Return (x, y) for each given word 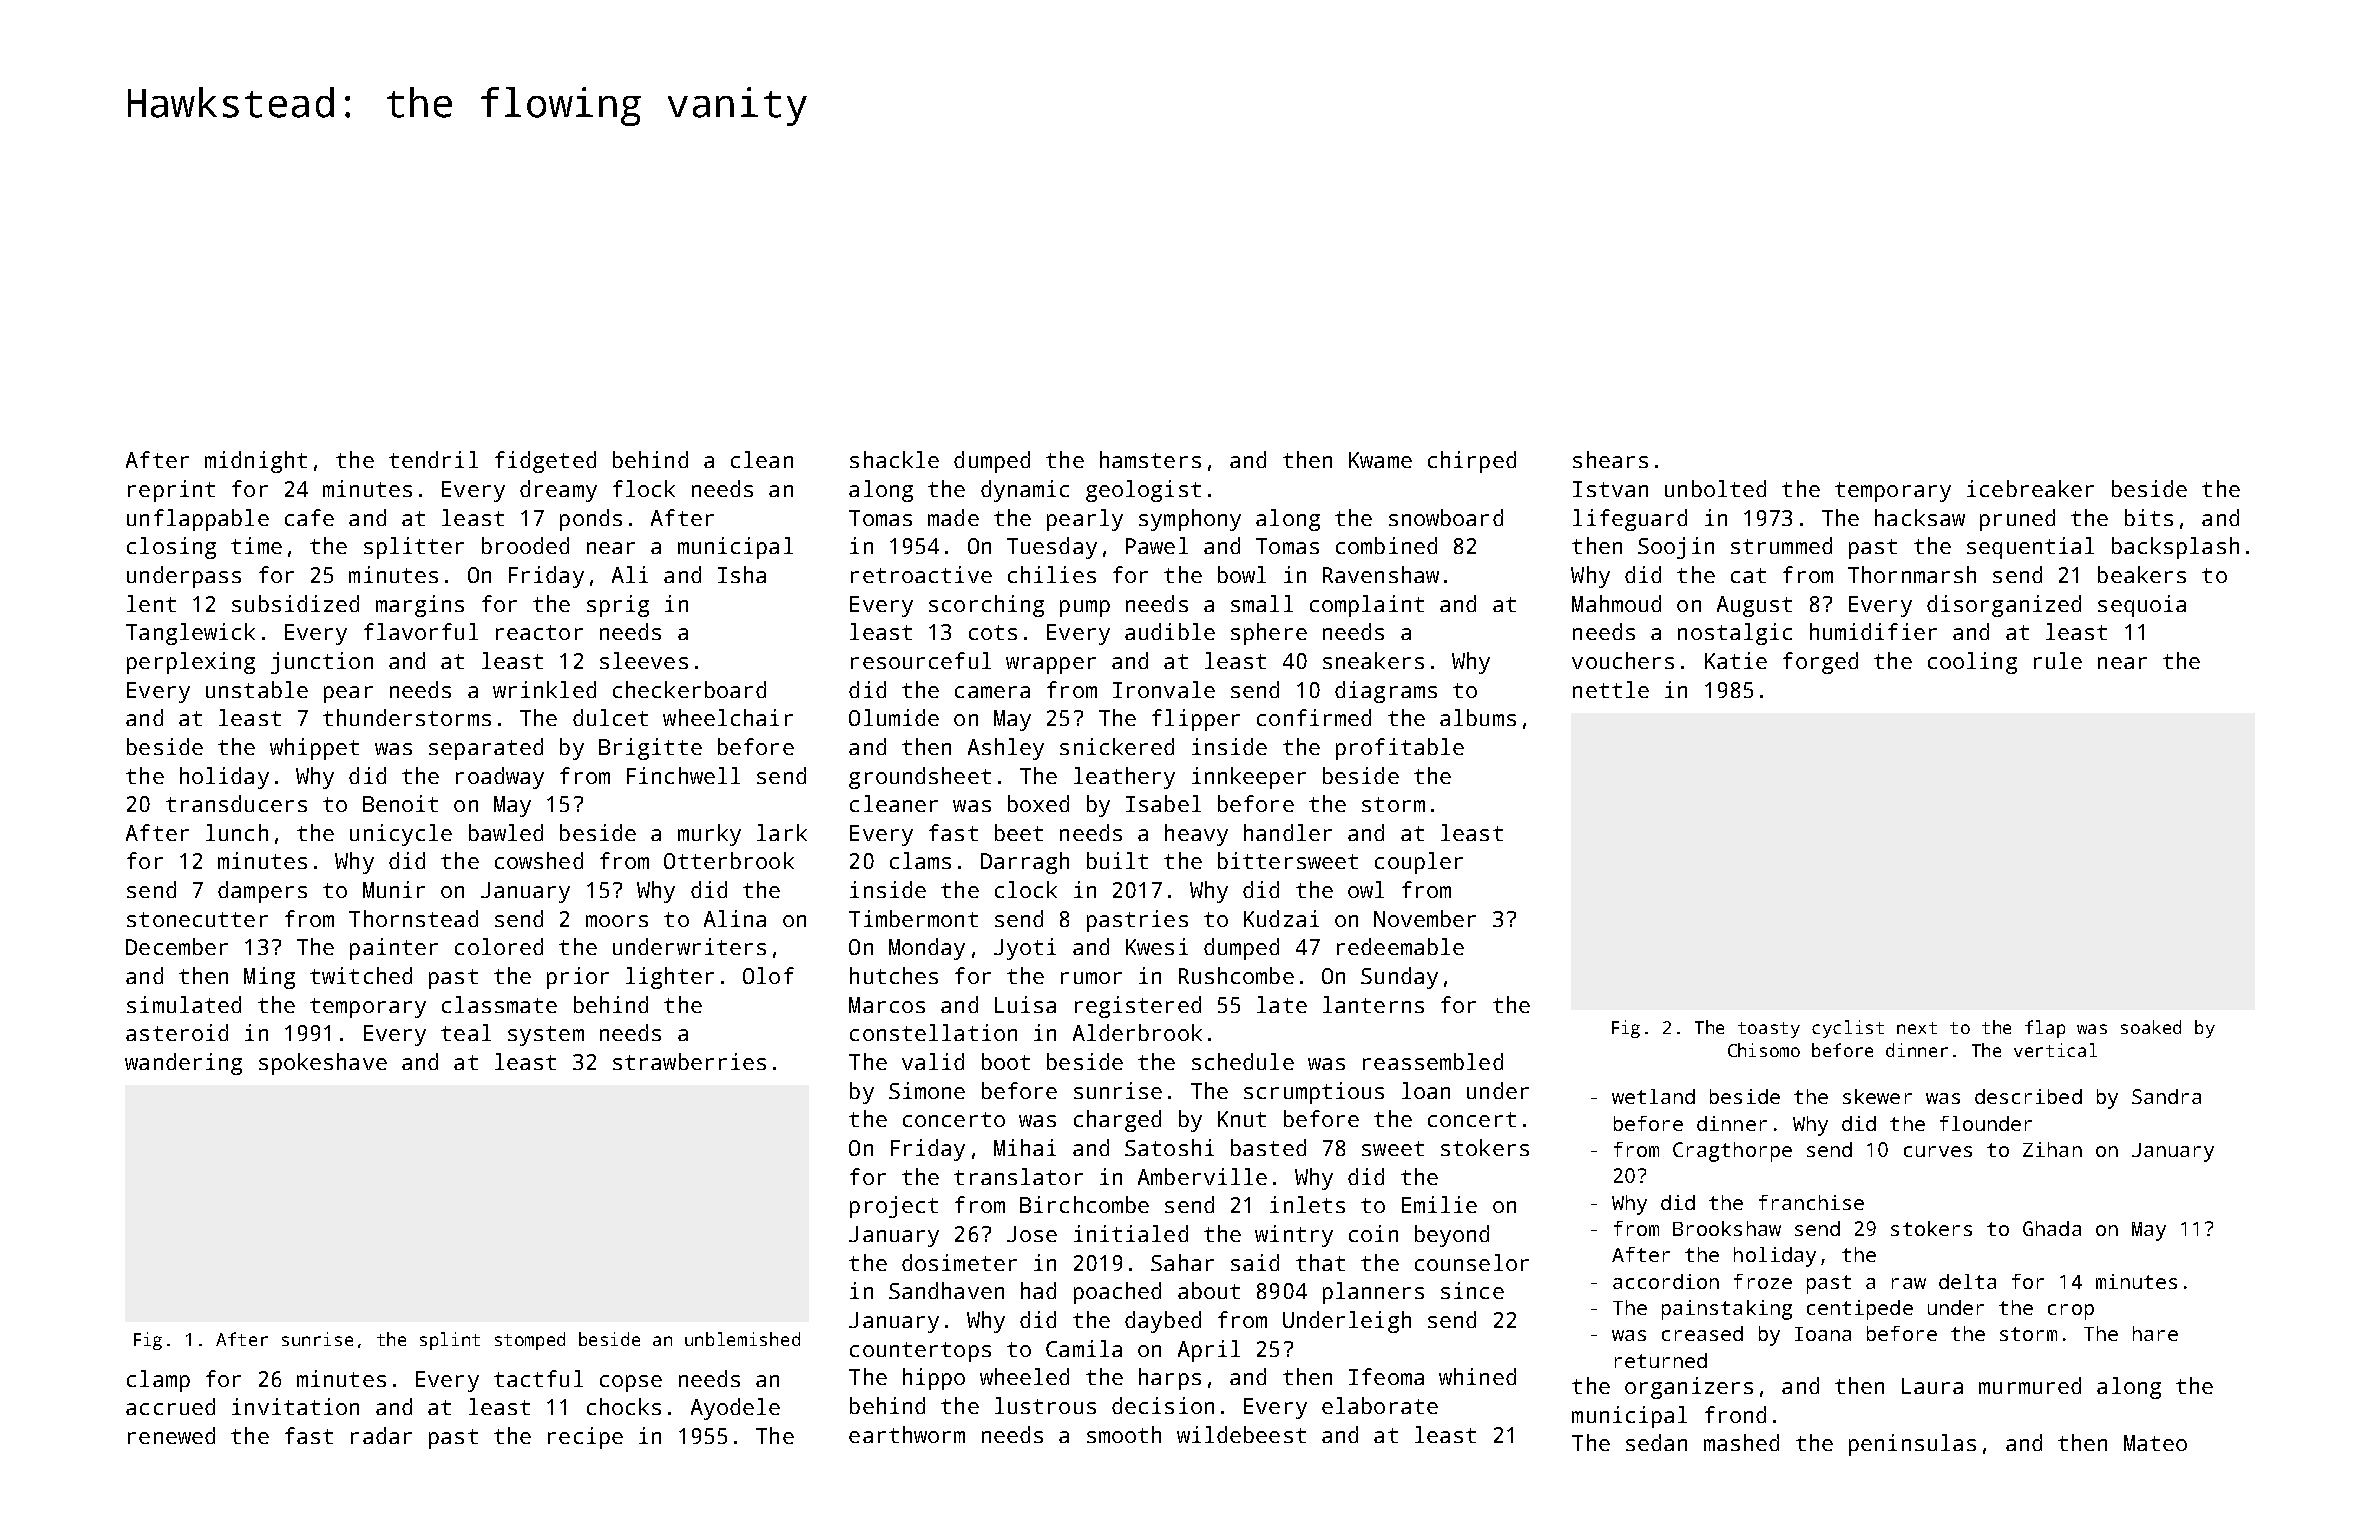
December (177, 946)
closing (171, 548)
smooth (1124, 1434)
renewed (171, 1435)
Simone (927, 1090)
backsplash (2175, 548)
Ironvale (1164, 689)
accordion (1666, 1281)
